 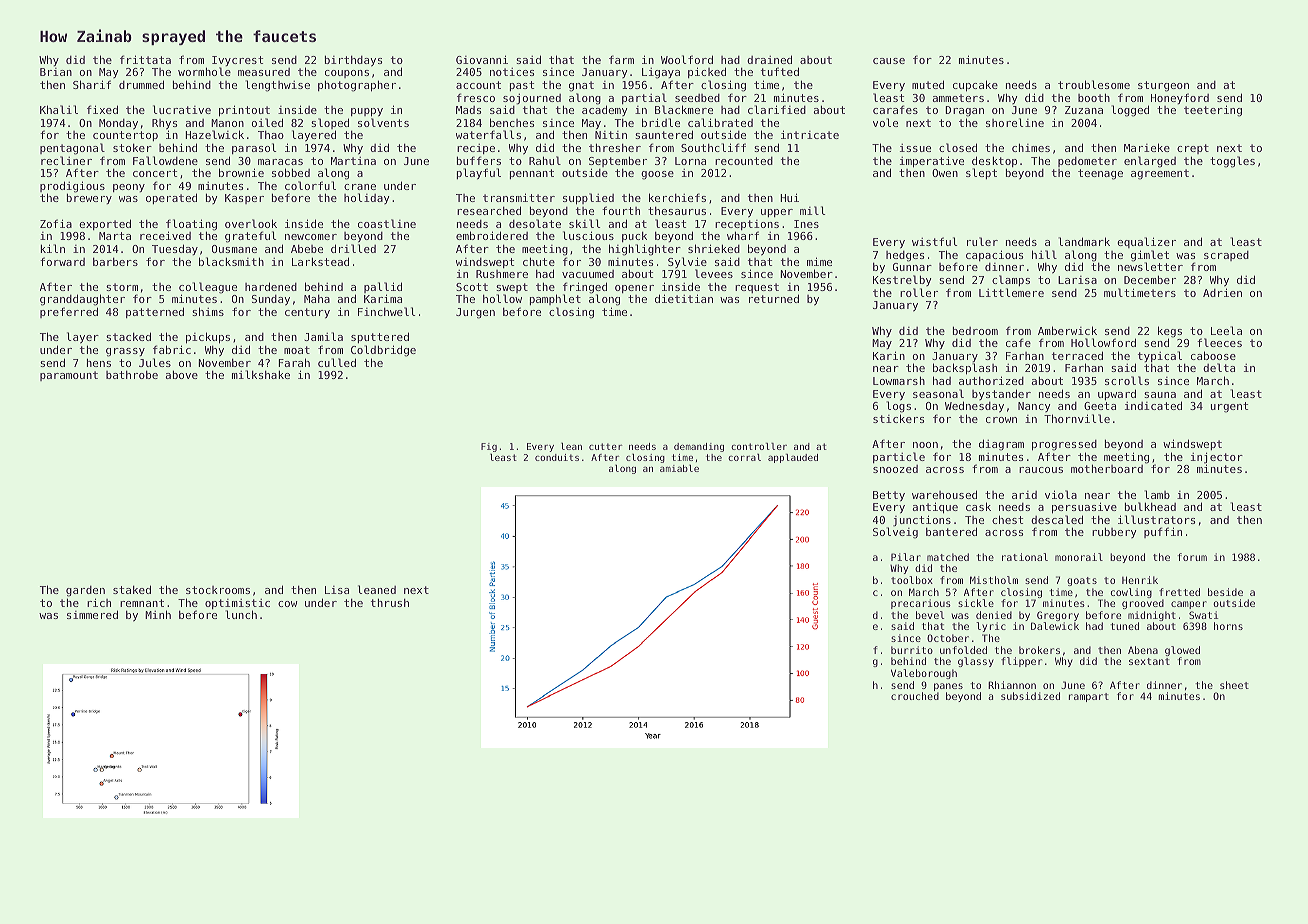 What do you see at coordinates (237, 61) in the screenshot?
I see `Ivycrest` at bounding box center [237, 61].
